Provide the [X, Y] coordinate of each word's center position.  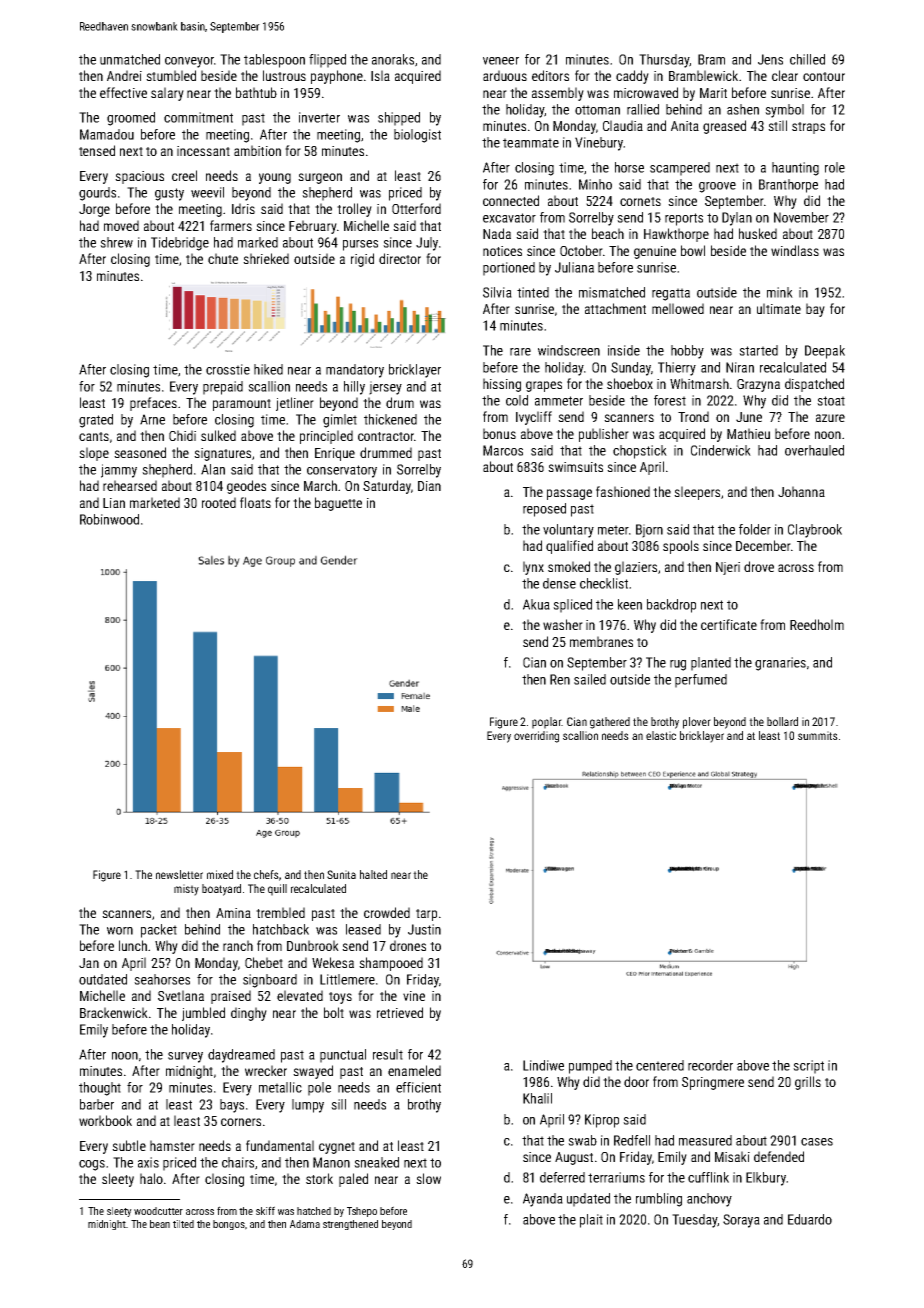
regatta [671, 294]
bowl [693, 250]
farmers [231, 225]
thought [100, 1089]
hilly [354, 388]
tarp [426, 915]
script [808, 1067]
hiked [268, 369]
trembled [280, 912]
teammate [531, 143]
